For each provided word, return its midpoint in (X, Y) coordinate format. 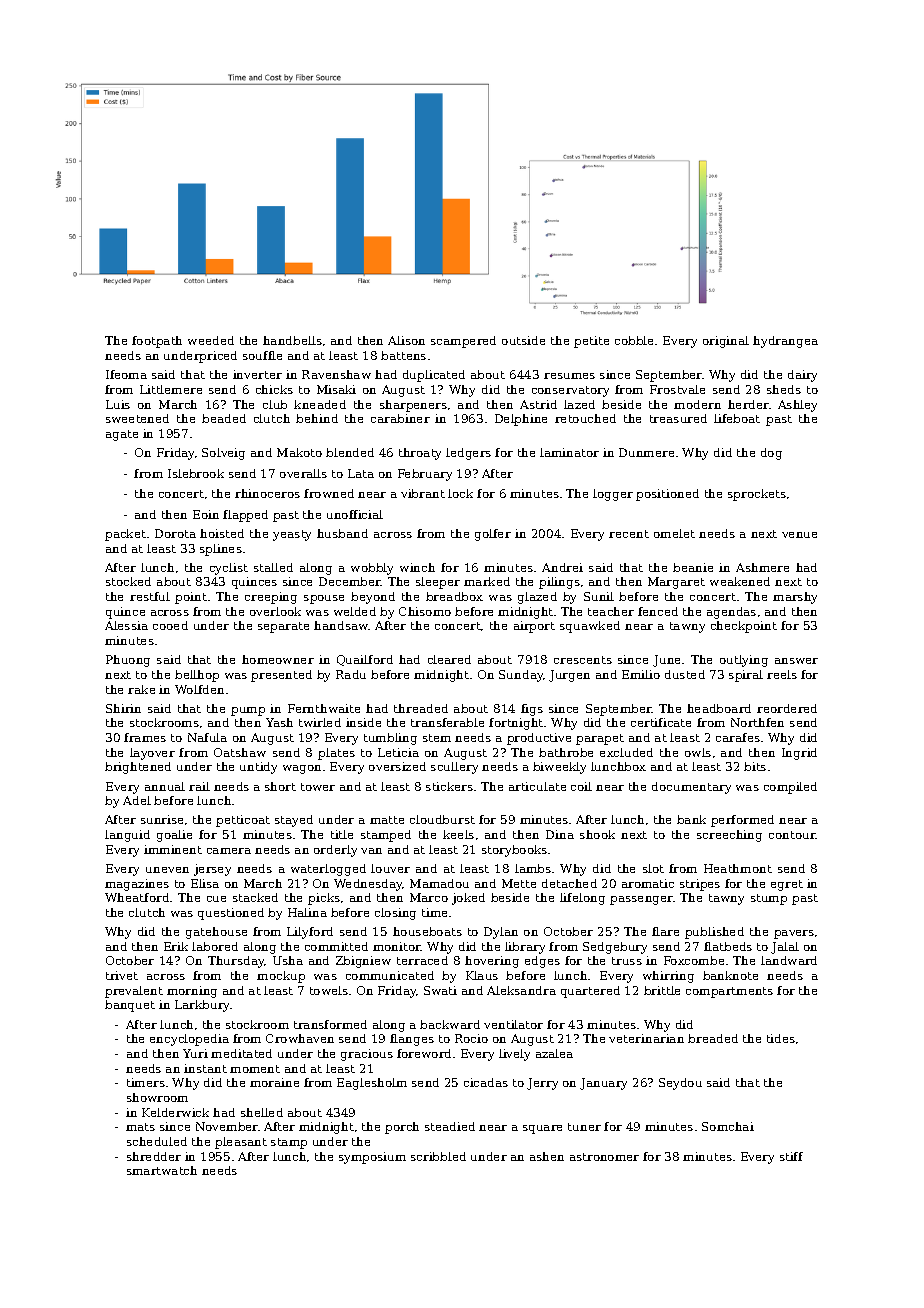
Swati (440, 990)
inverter (257, 374)
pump (248, 711)
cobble (634, 340)
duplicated (434, 376)
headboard (719, 708)
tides (781, 1038)
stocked (128, 581)
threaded (421, 708)
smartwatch (162, 1170)
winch (417, 567)
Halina (307, 912)
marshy (795, 598)
